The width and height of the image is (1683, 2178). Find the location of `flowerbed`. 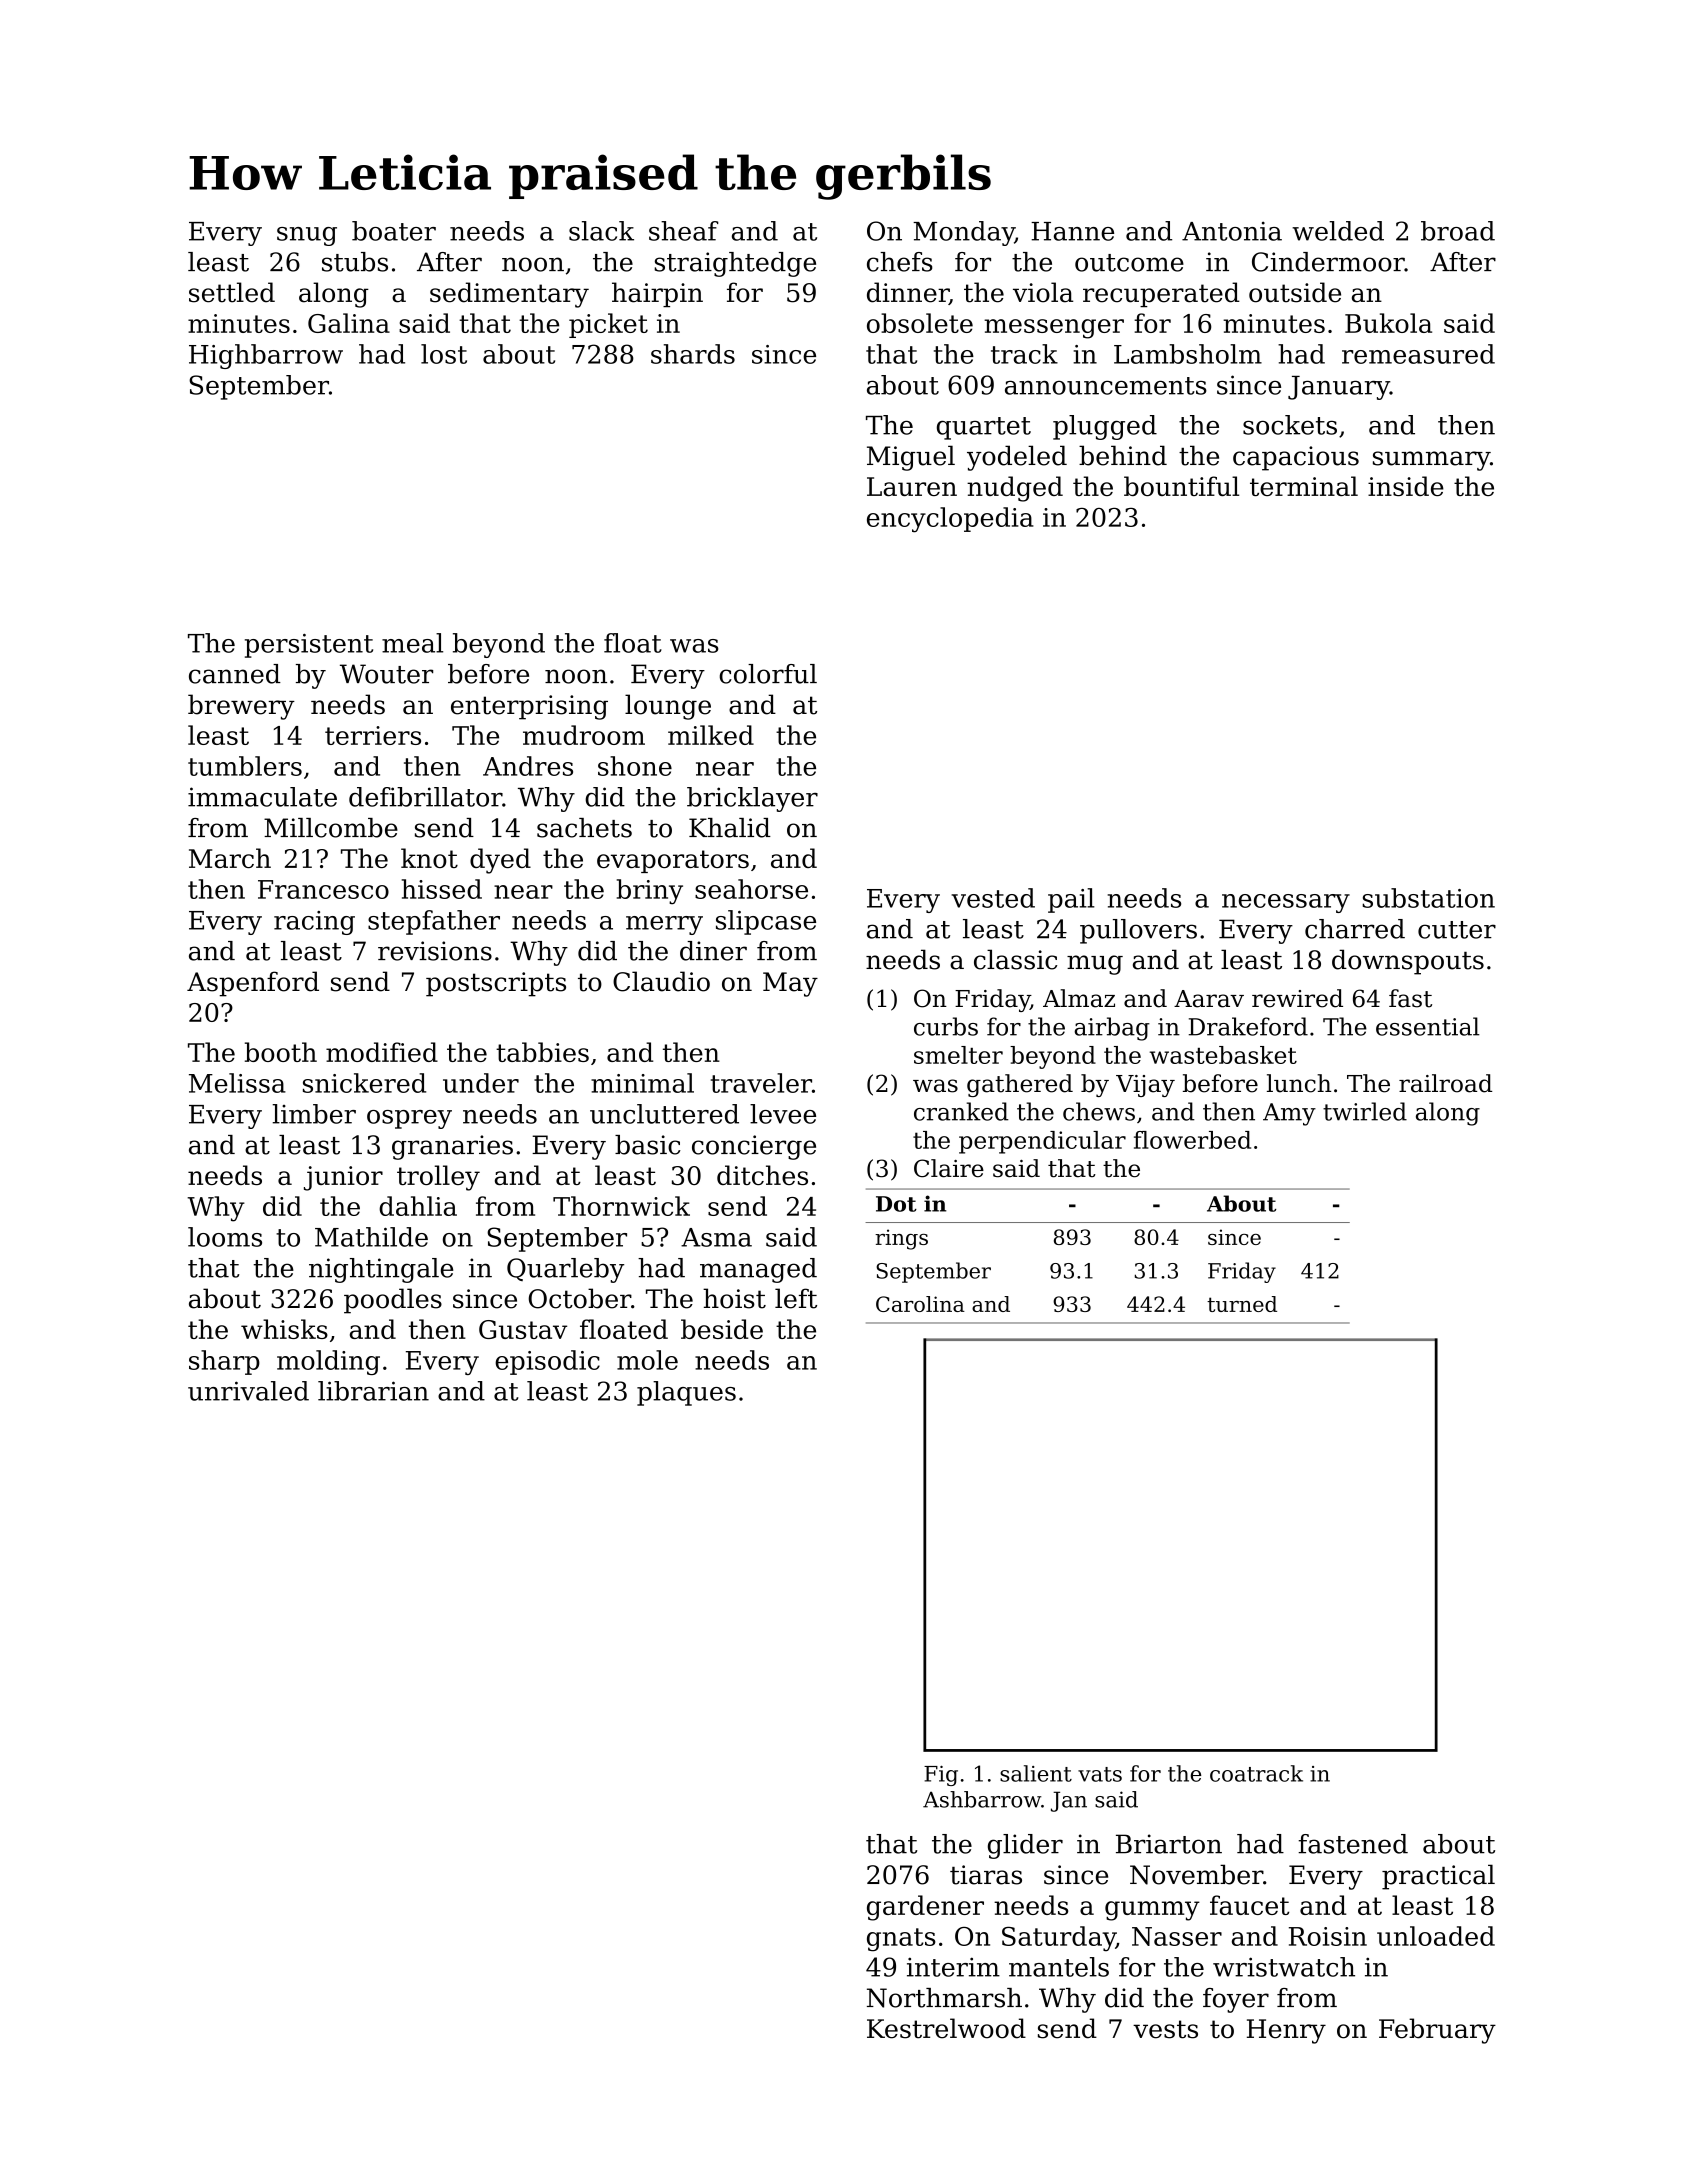

flowerbed is located at coordinates (1192, 1140).
